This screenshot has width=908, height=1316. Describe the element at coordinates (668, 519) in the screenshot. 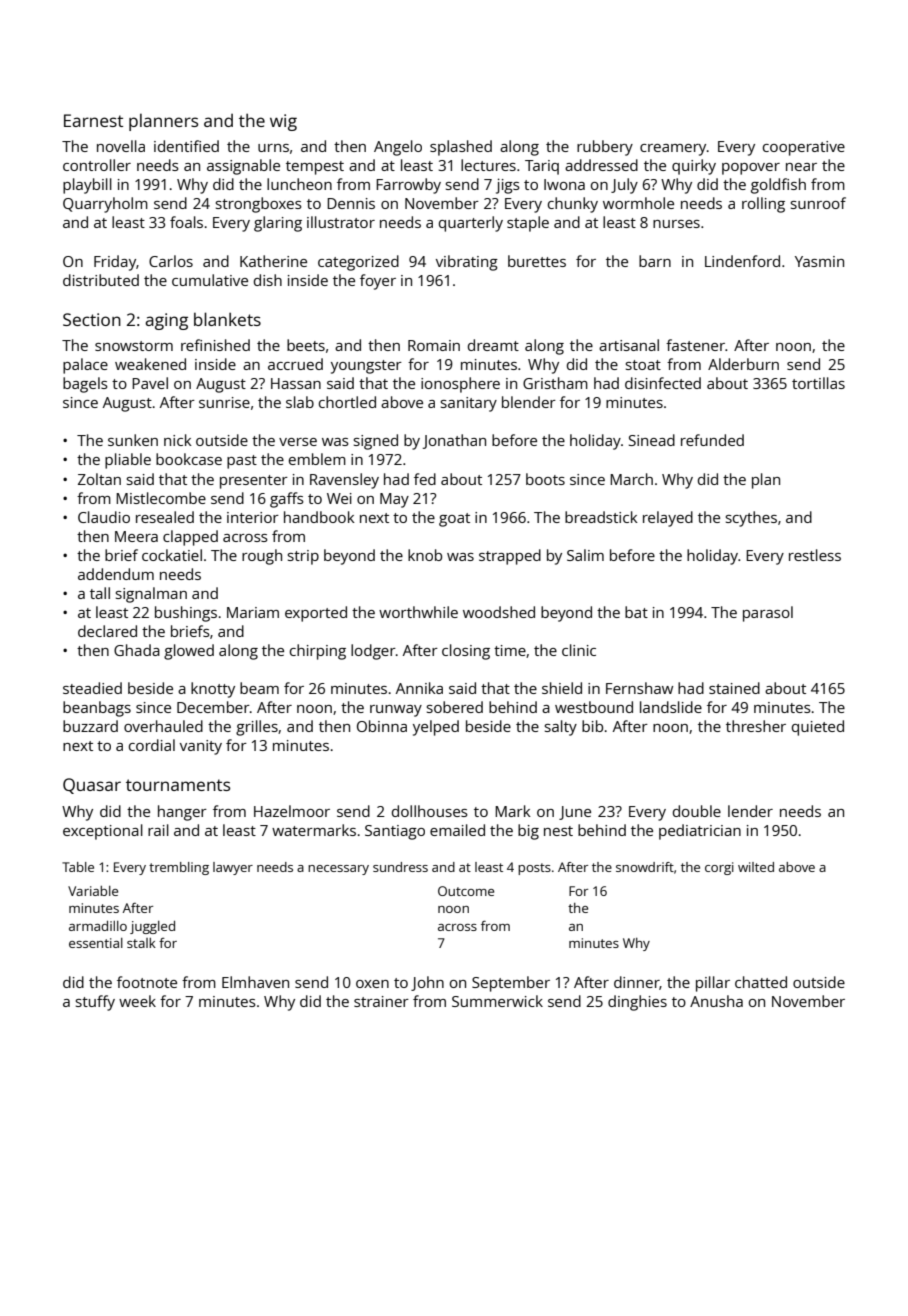

I see `relayed` at that location.
